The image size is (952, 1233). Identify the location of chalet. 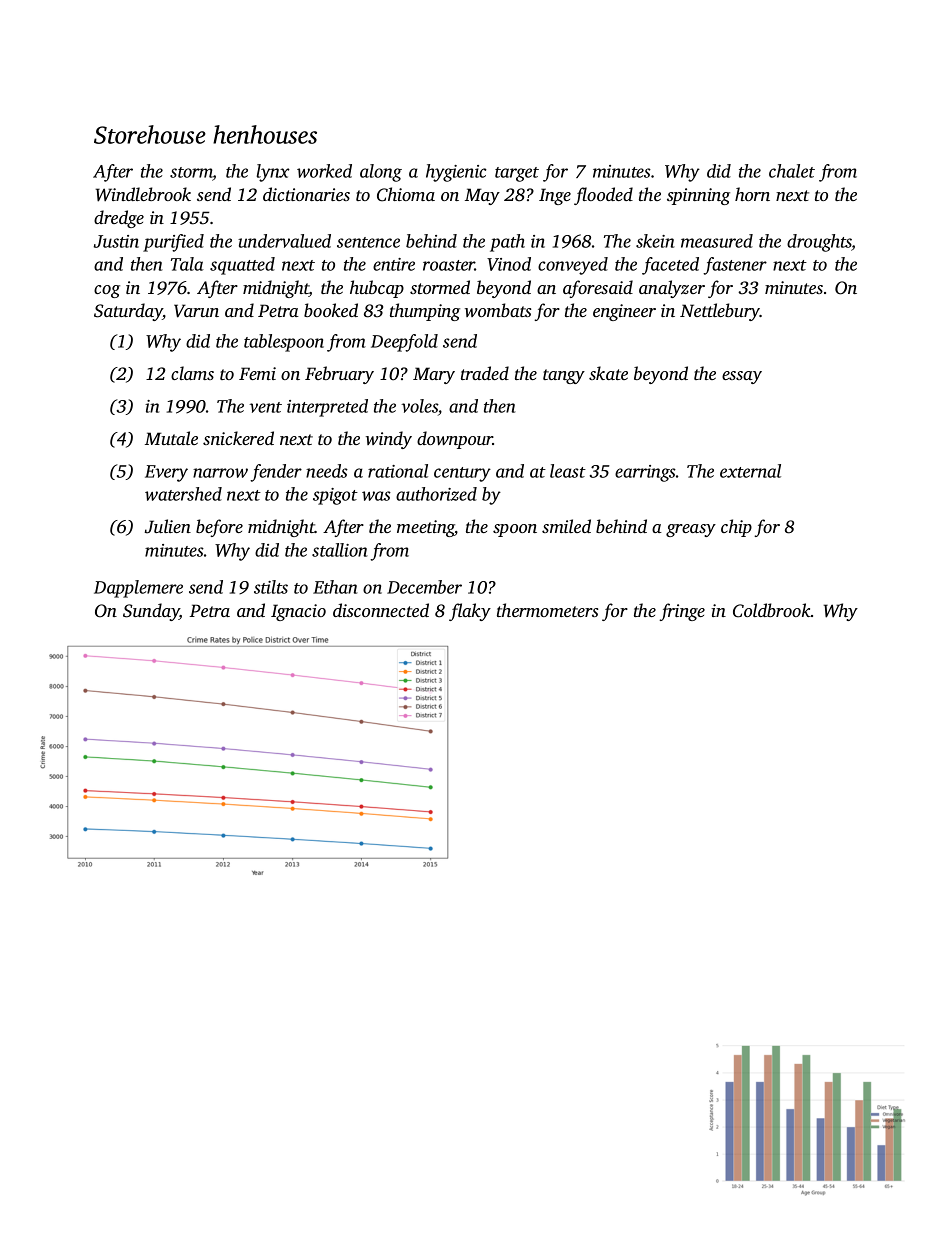
(792, 171).
